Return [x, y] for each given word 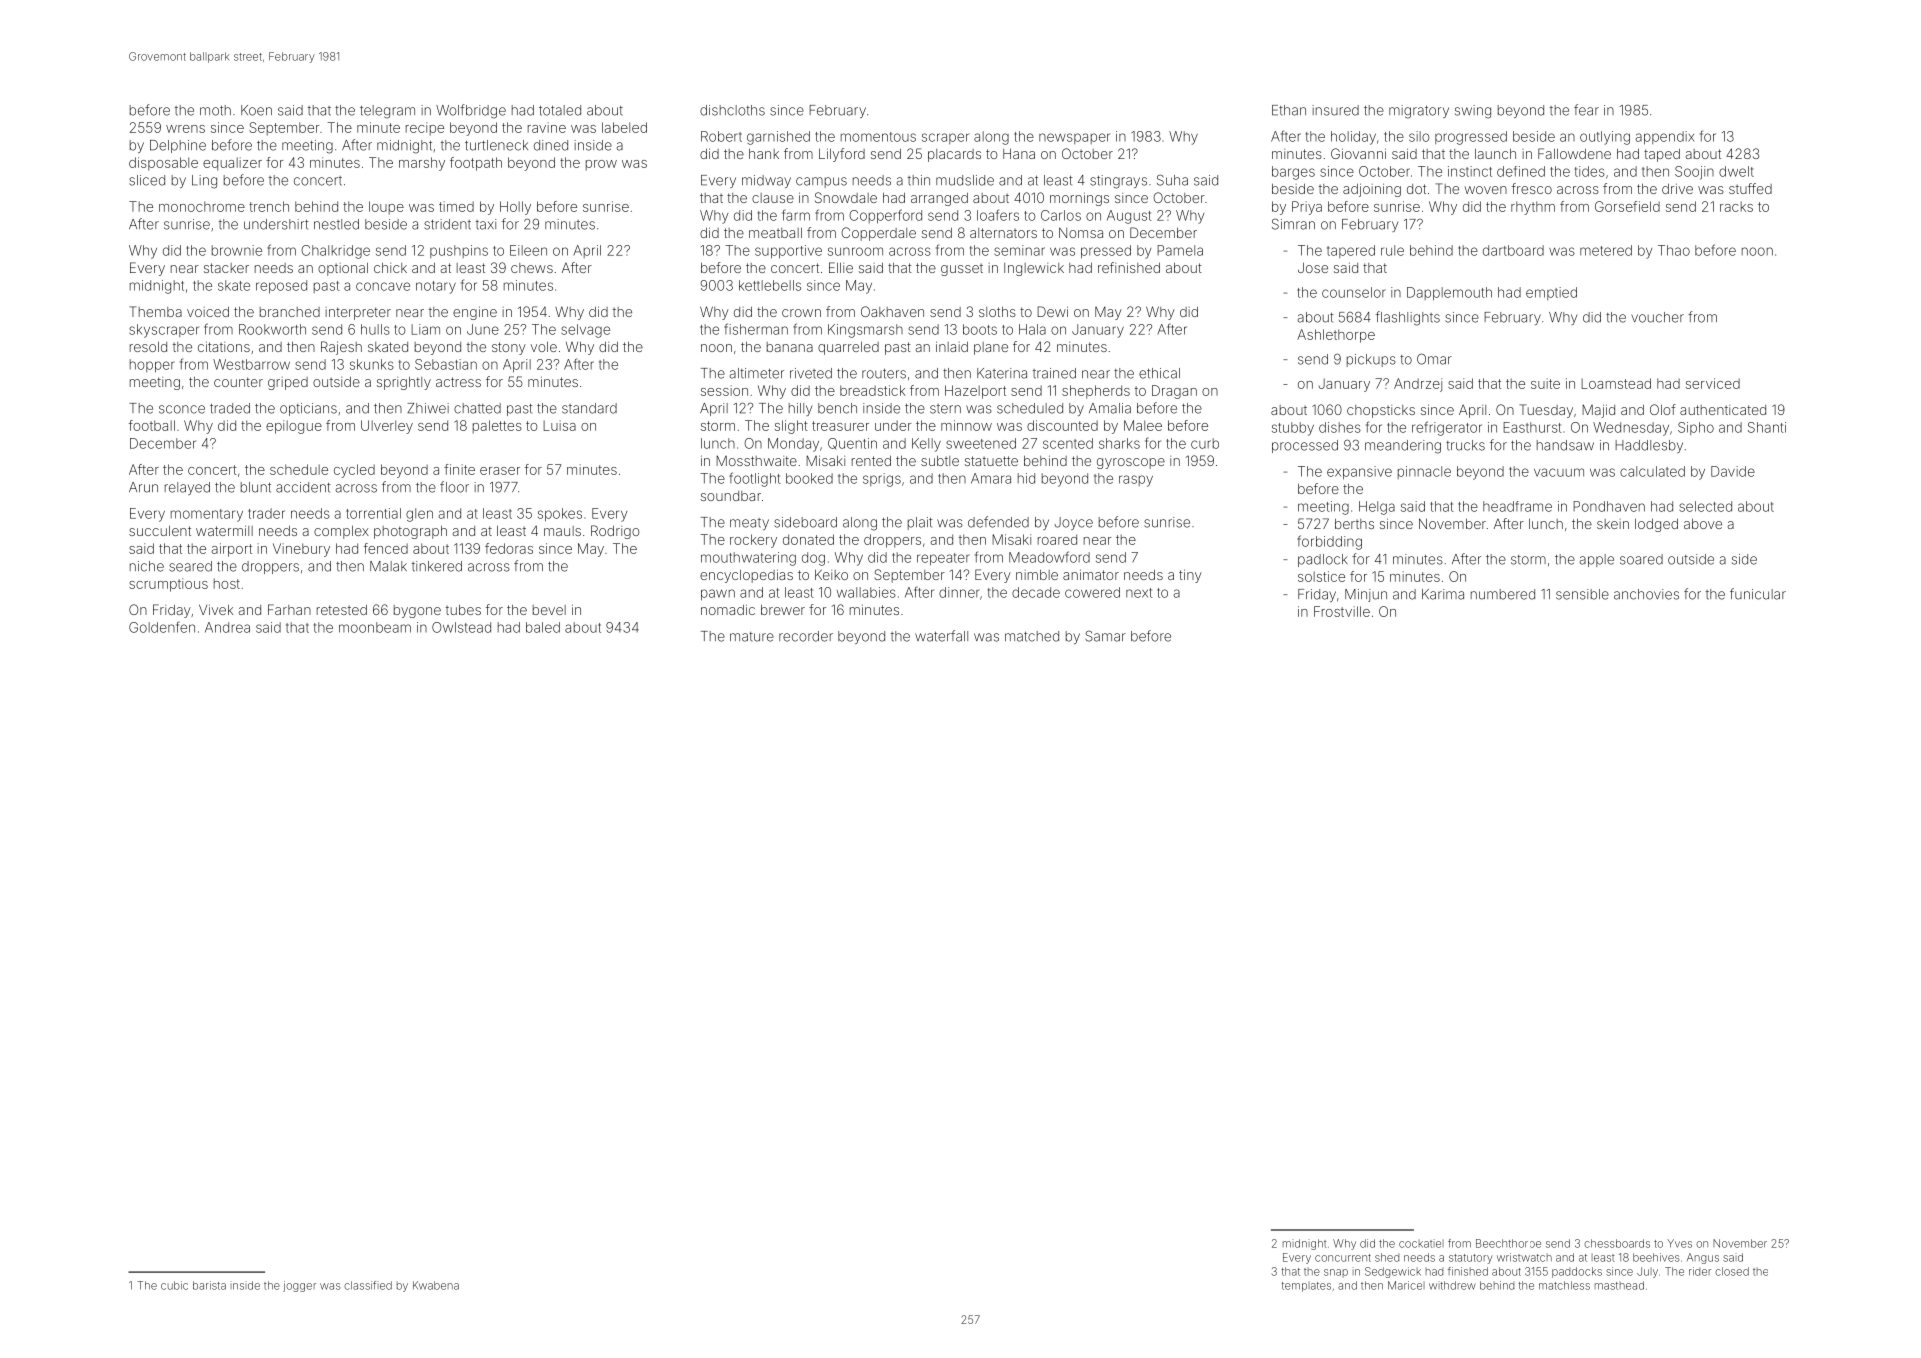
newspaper [1074, 138]
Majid [1598, 411]
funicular [1758, 594]
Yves [1679, 1243]
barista [209, 1285]
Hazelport [975, 392]
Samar [1105, 636]
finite [459, 469]
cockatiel [1421, 1243]
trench [269, 206]
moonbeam [375, 627]
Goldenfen [162, 627]
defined [1521, 171]
